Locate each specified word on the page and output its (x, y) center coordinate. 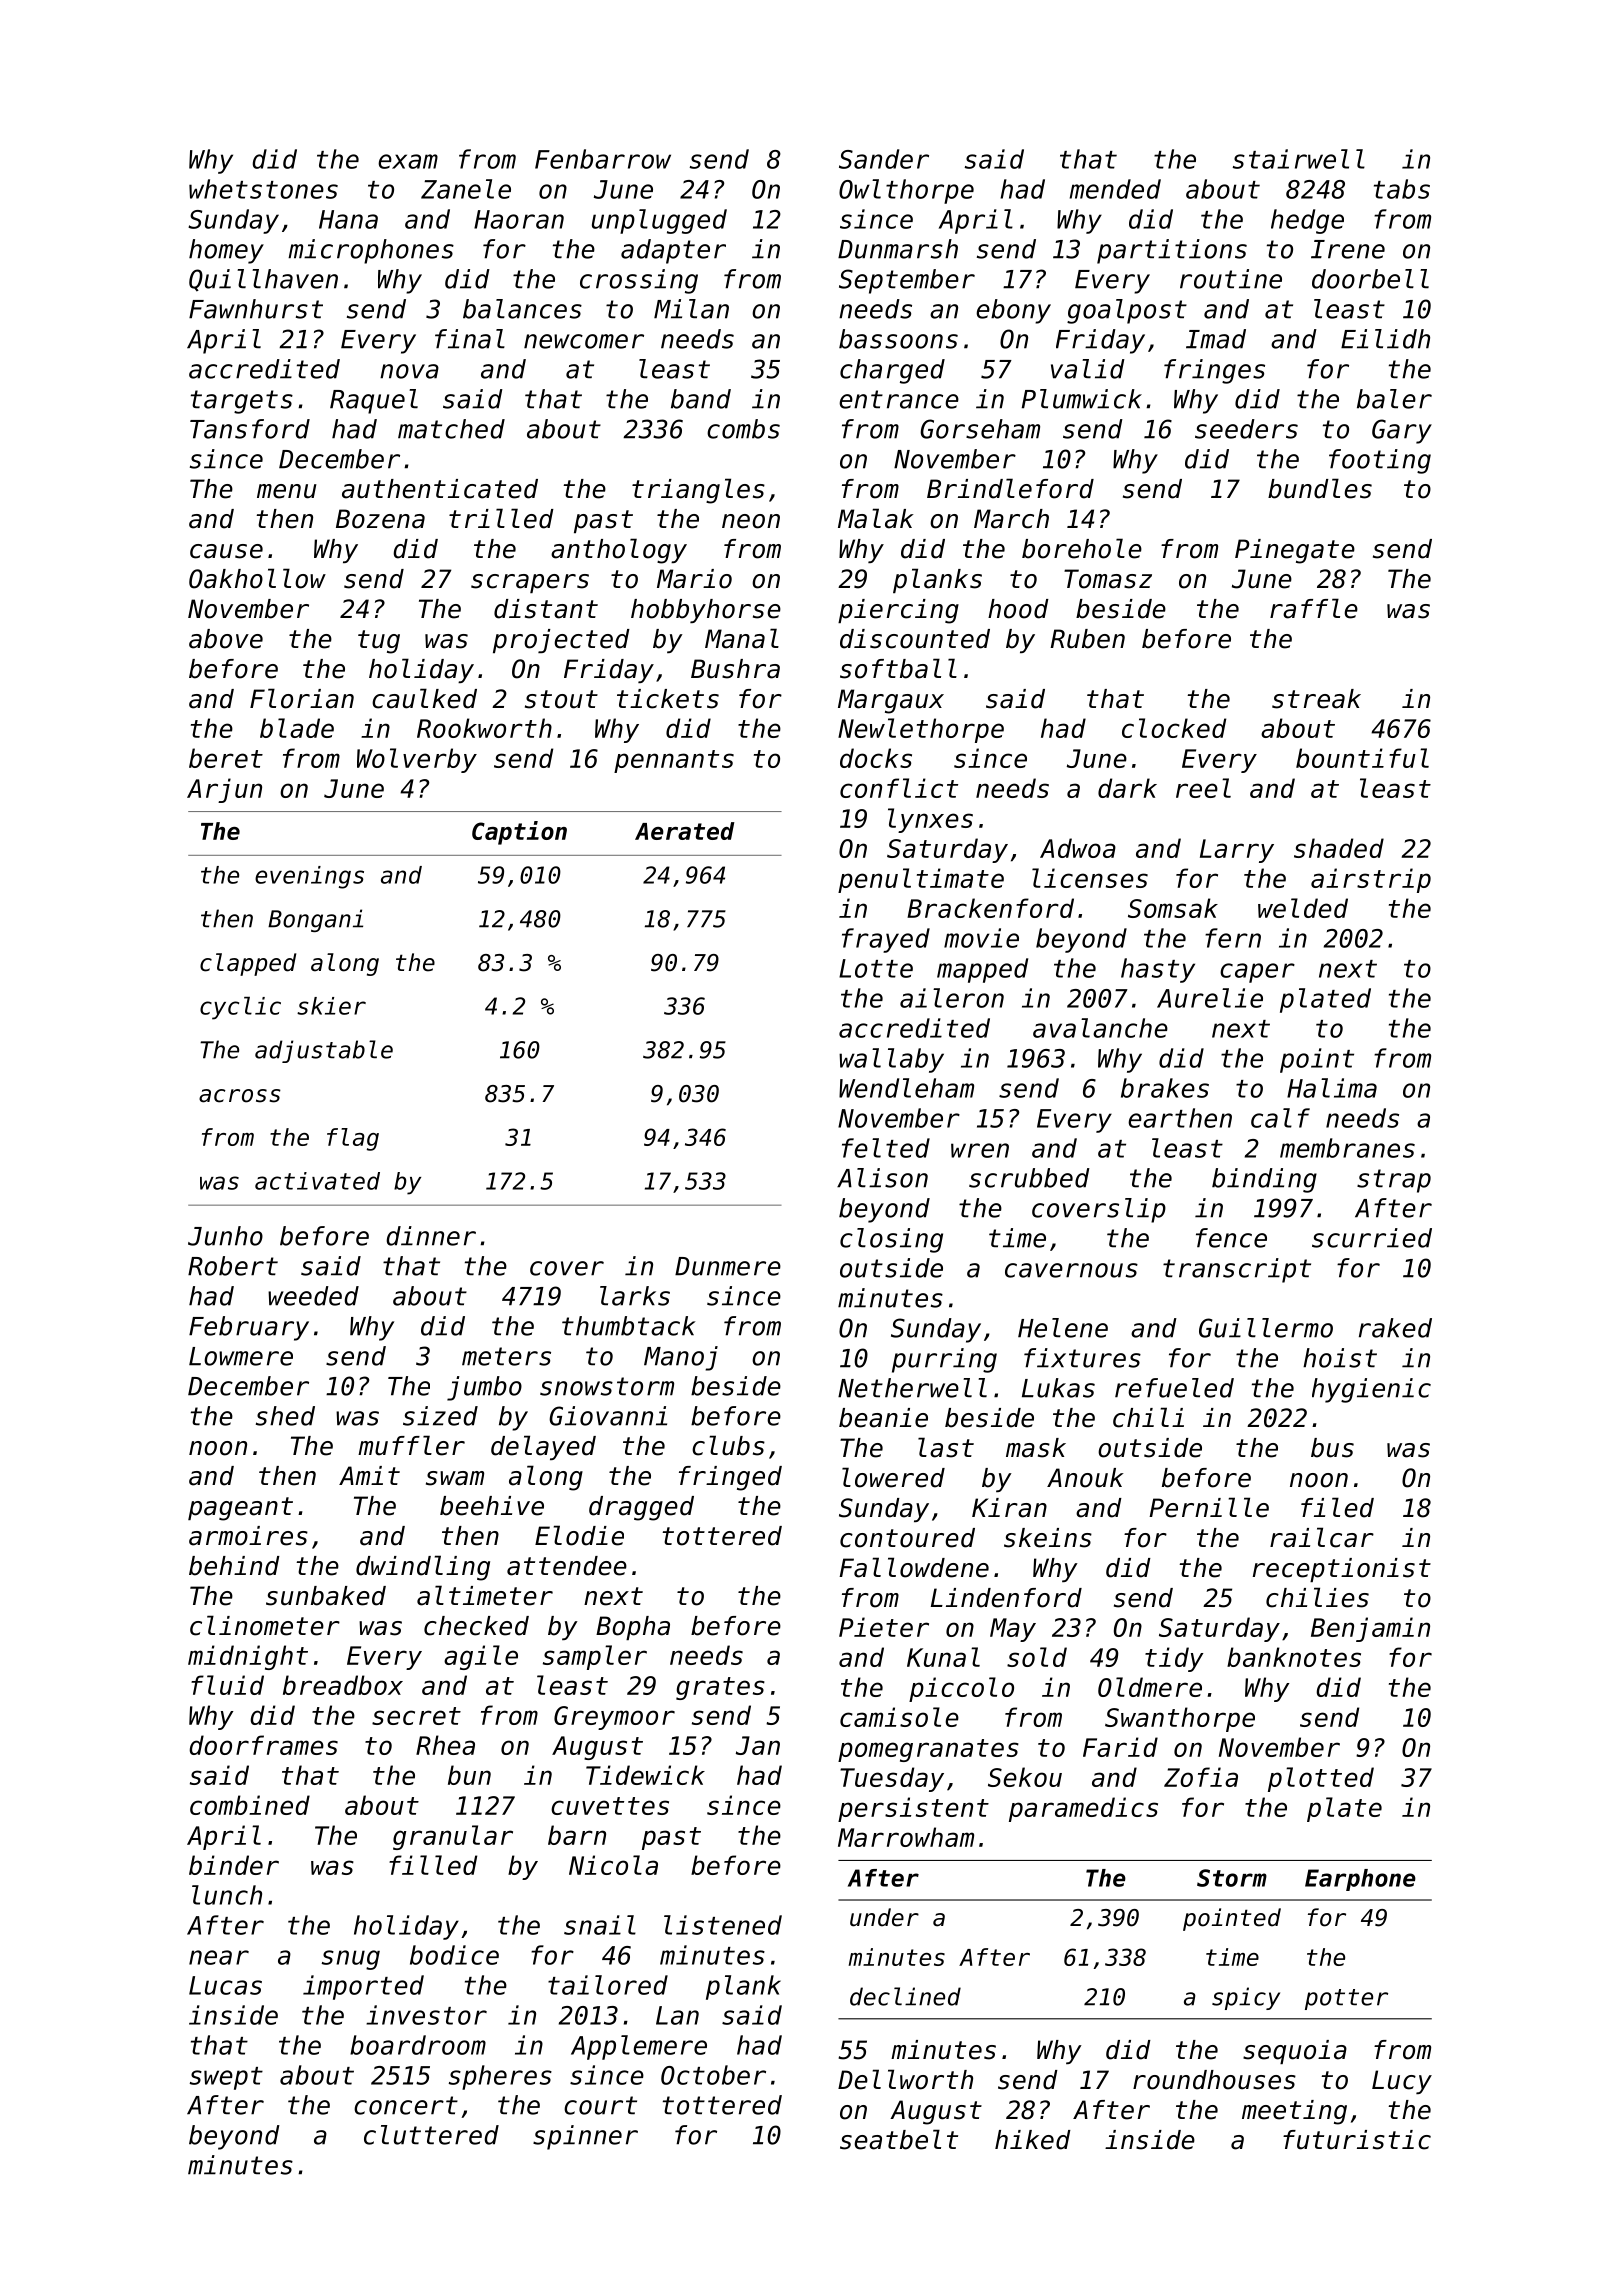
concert (406, 2105)
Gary (1402, 431)
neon (751, 521)
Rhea (445, 1745)
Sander (884, 159)
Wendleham (906, 1088)
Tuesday (892, 1779)
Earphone (1360, 1880)
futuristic (1357, 2140)
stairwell (1299, 159)
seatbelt (899, 2139)
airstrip (1371, 880)
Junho (225, 1236)
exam (408, 161)
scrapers (530, 583)
